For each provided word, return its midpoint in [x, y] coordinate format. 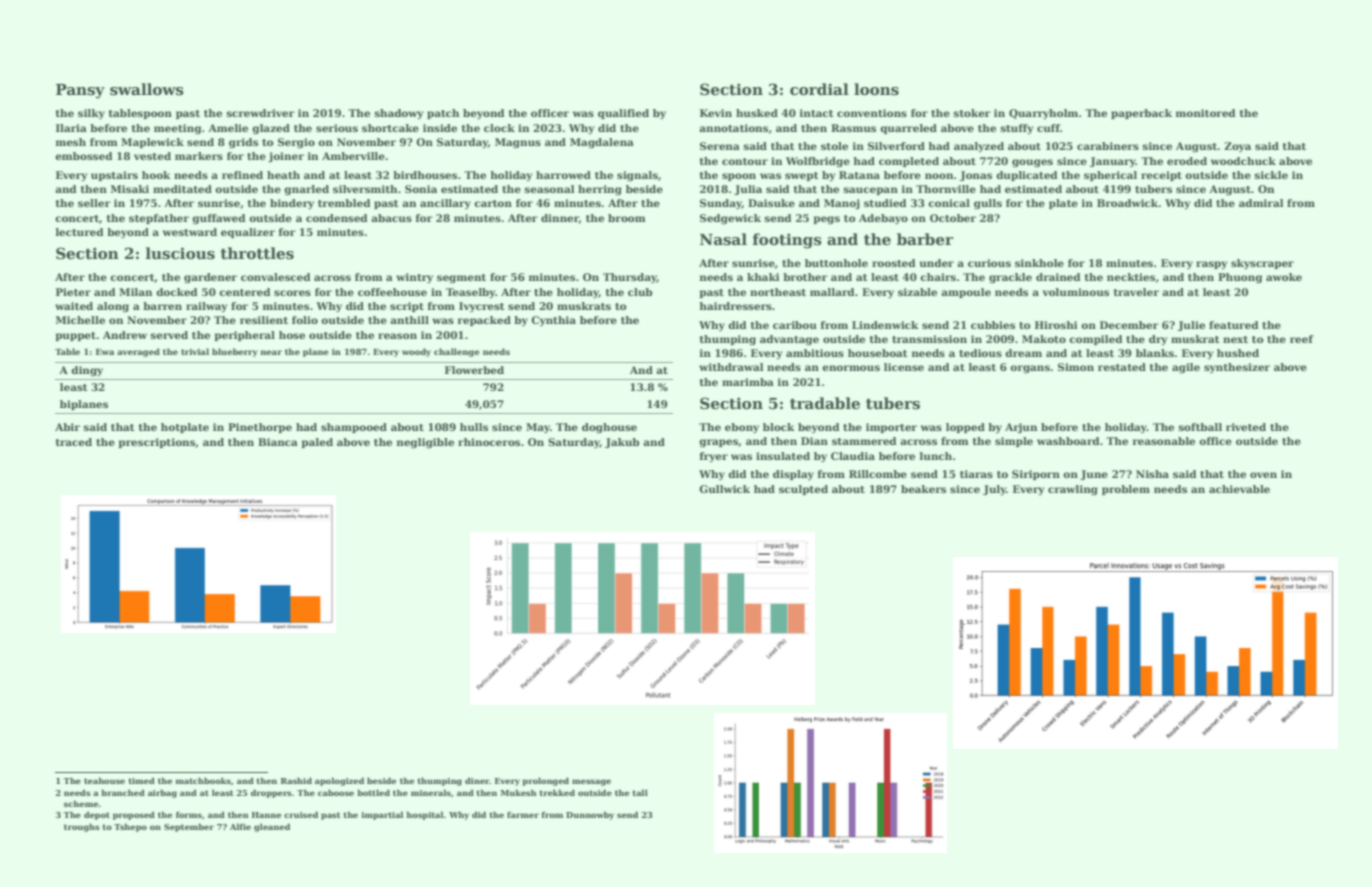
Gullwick [724, 489]
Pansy [80, 91]
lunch [936, 456]
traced [74, 442]
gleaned [272, 827]
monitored [1206, 113]
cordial [819, 89]
